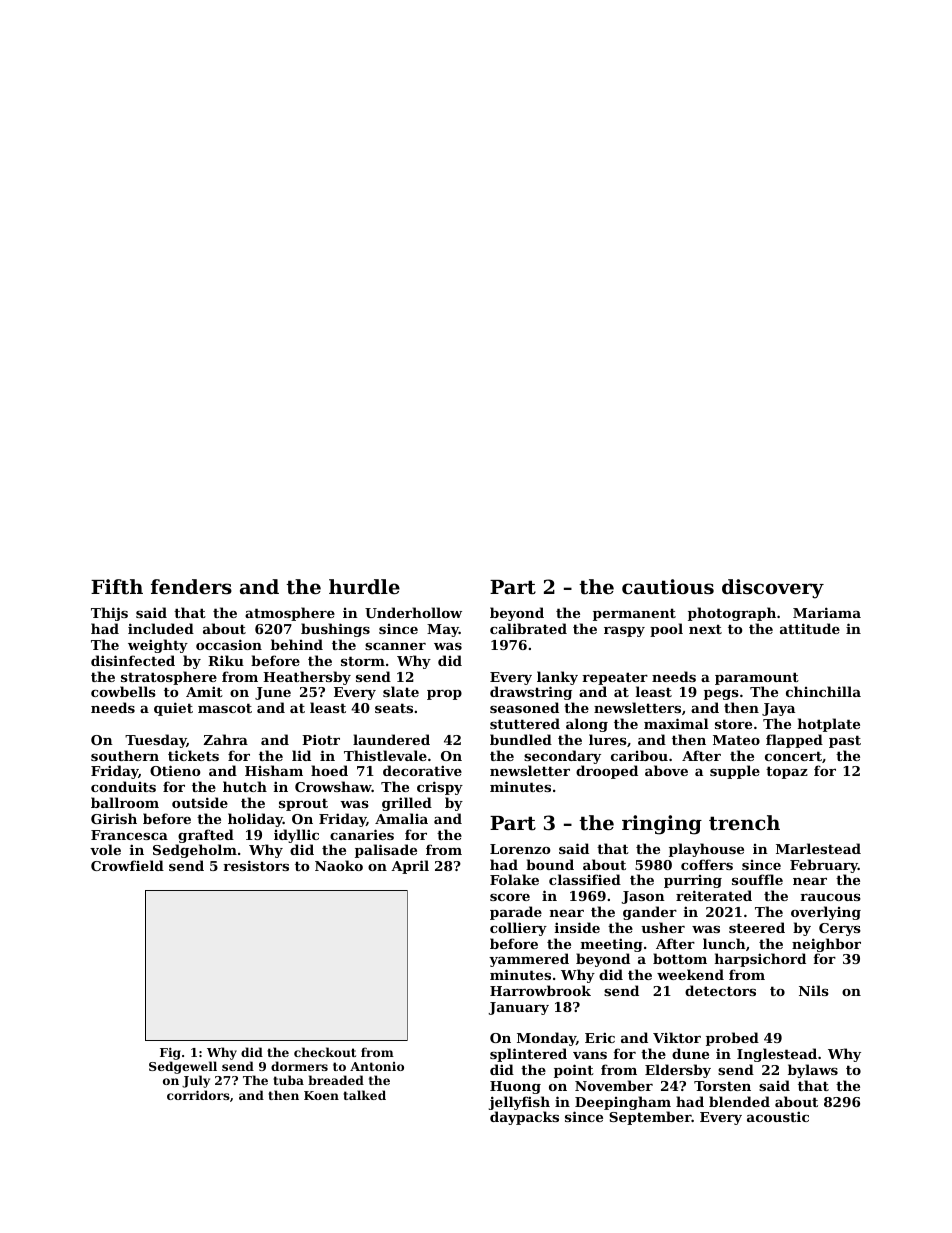  Describe the element at coordinates (198, 1095) in the document. I see `corridors` at that location.
